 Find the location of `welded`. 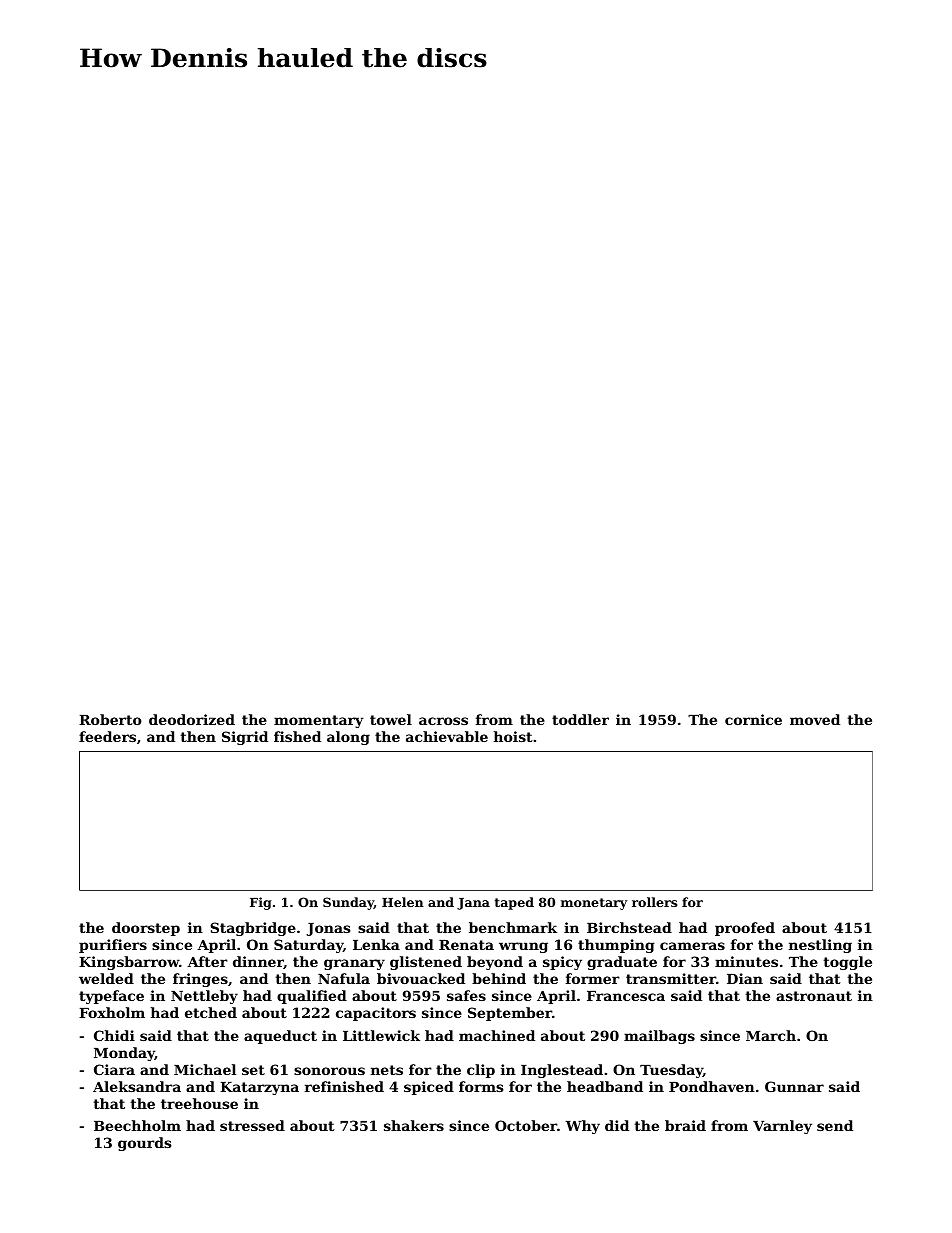

welded is located at coordinates (106, 978).
